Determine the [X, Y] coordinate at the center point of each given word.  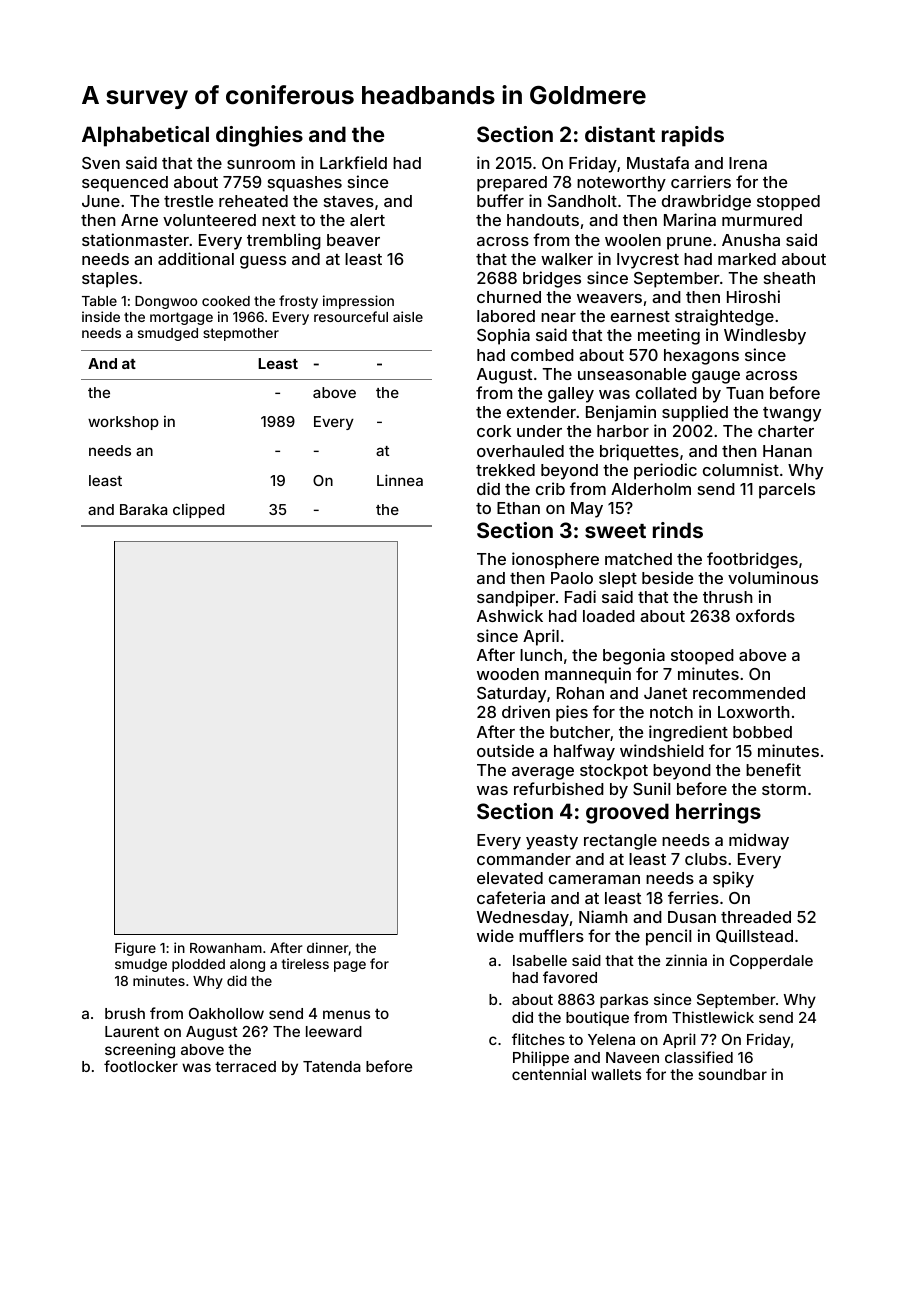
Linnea [400, 480]
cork [494, 431]
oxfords [765, 615]
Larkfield [353, 162]
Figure [135, 949]
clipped [198, 510]
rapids [693, 136]
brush [125, 1013]
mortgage [181, 318]
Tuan [745, 393]
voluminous [773, 577]
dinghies [259, 136]
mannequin [588, 675]
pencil [668, 937]
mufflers [551, 935]
